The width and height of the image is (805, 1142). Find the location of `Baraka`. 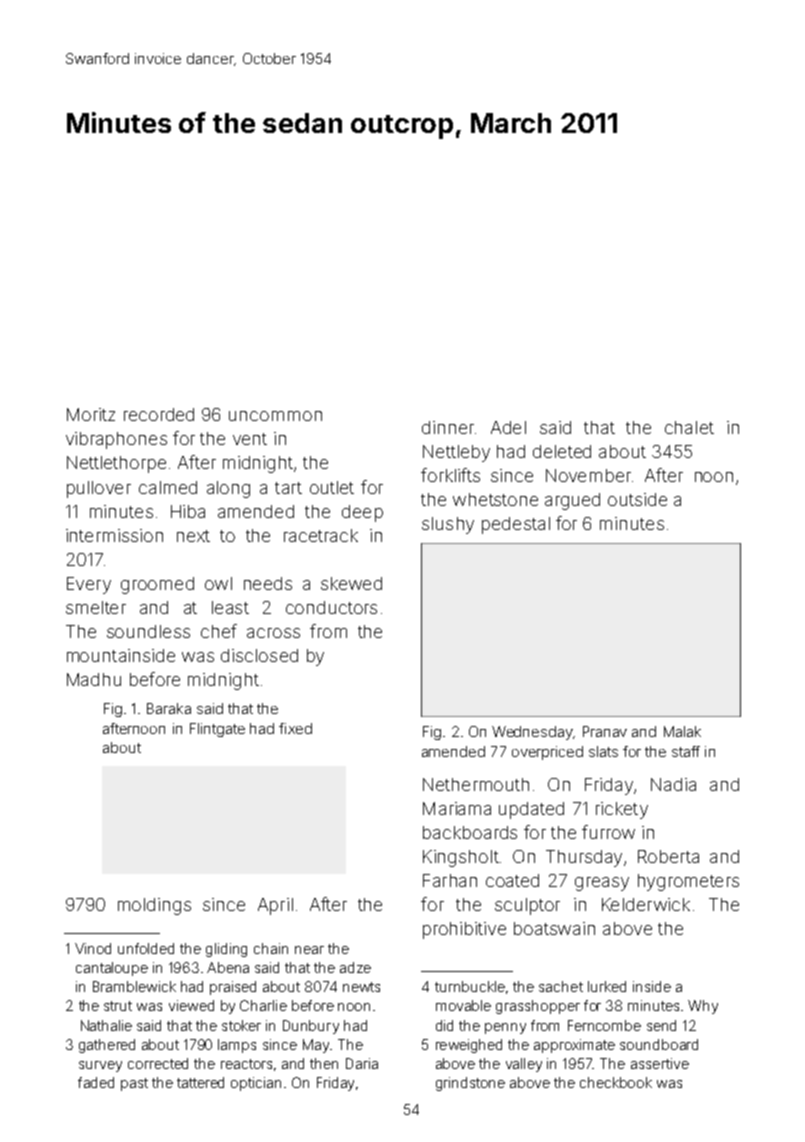

Baraka is located at coordinates (169, 708).
